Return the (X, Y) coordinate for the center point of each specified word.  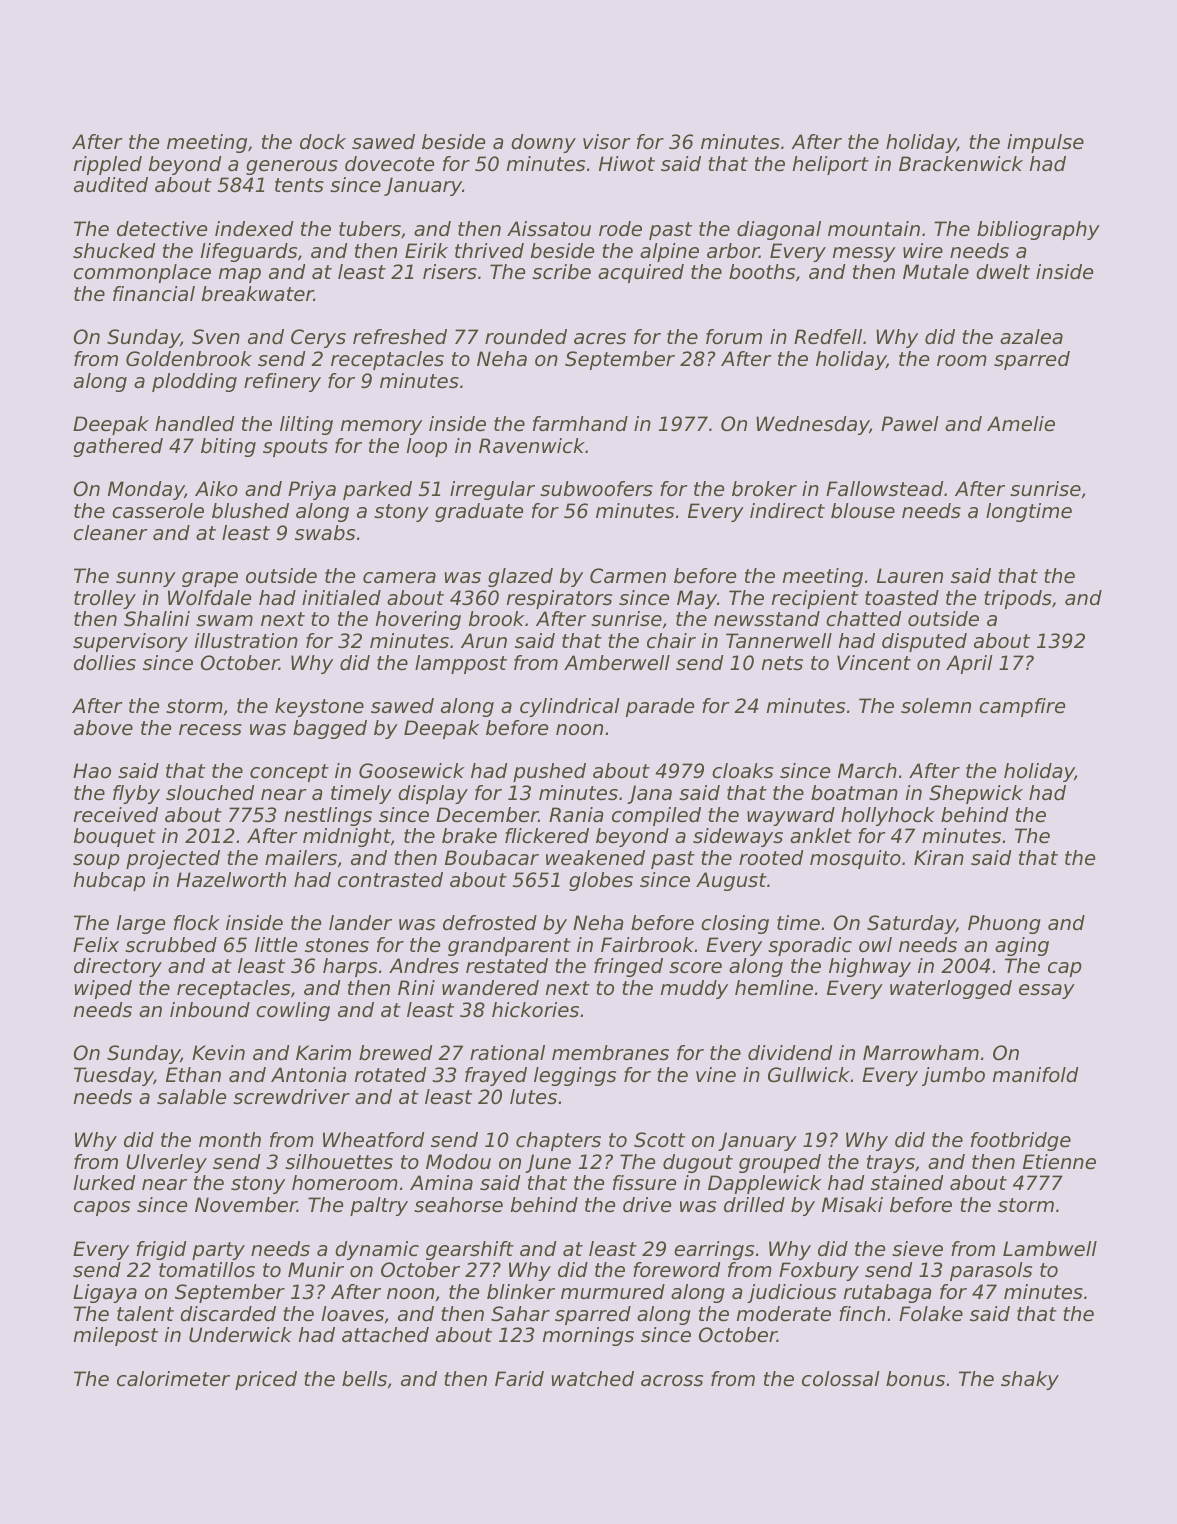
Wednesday (812, 425)
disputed (924, 642)
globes (601, 881)
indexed (254, 229)
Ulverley (166, 1163)
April (969, 664)
